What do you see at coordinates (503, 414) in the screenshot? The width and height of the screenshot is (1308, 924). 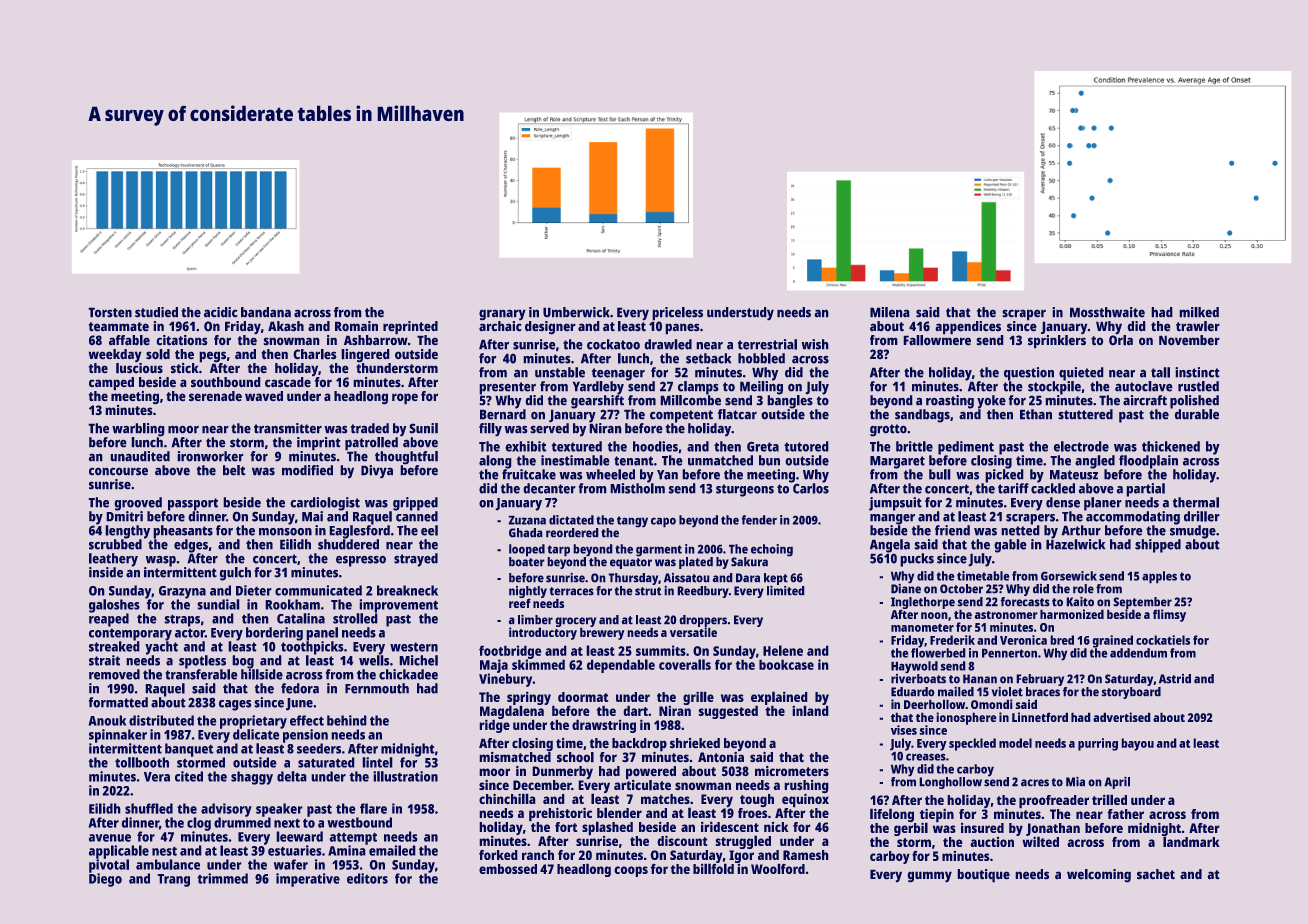 I see `Bernard` at bounding box center [503, 414].
